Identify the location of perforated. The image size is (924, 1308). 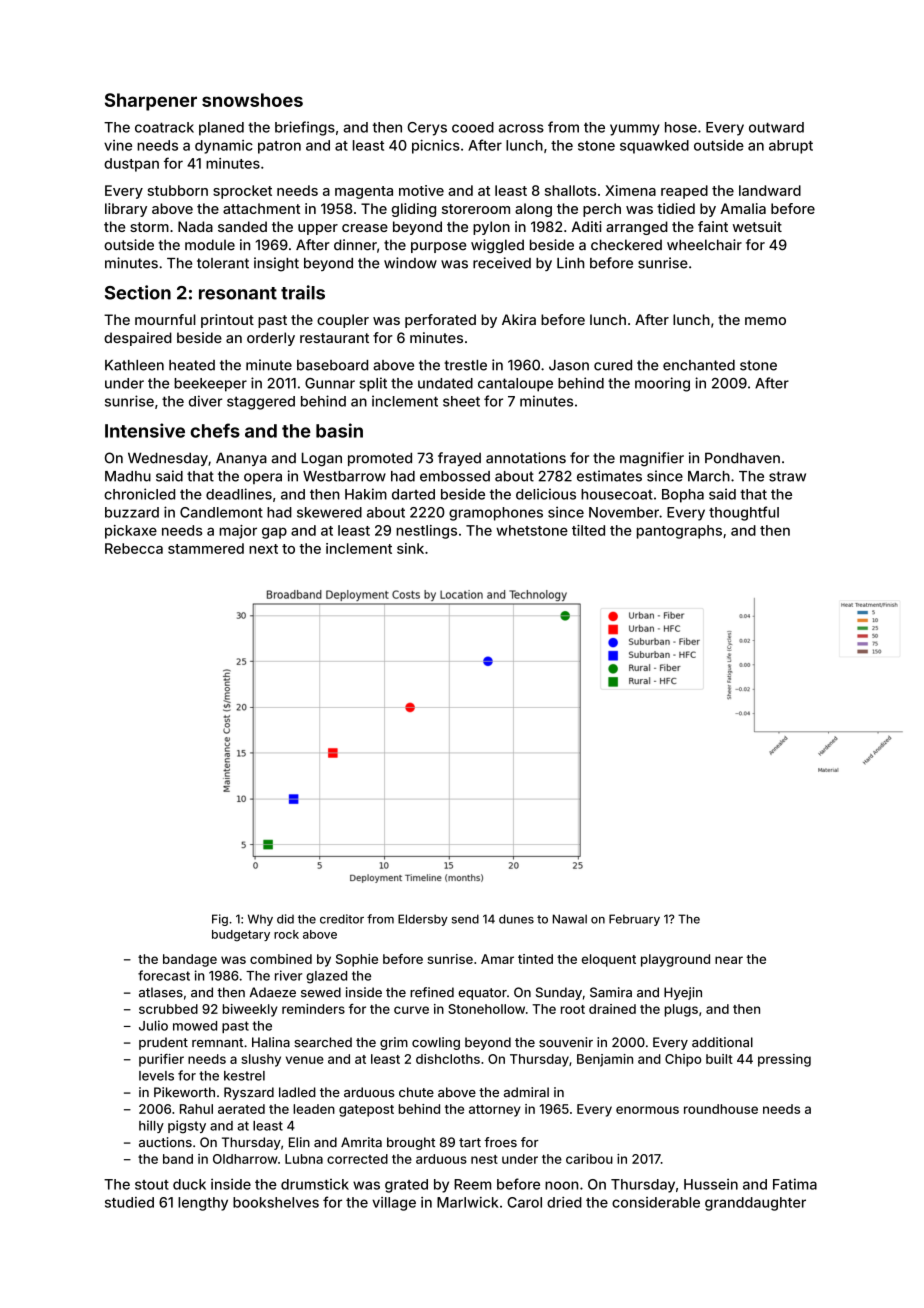
(440, 321).
